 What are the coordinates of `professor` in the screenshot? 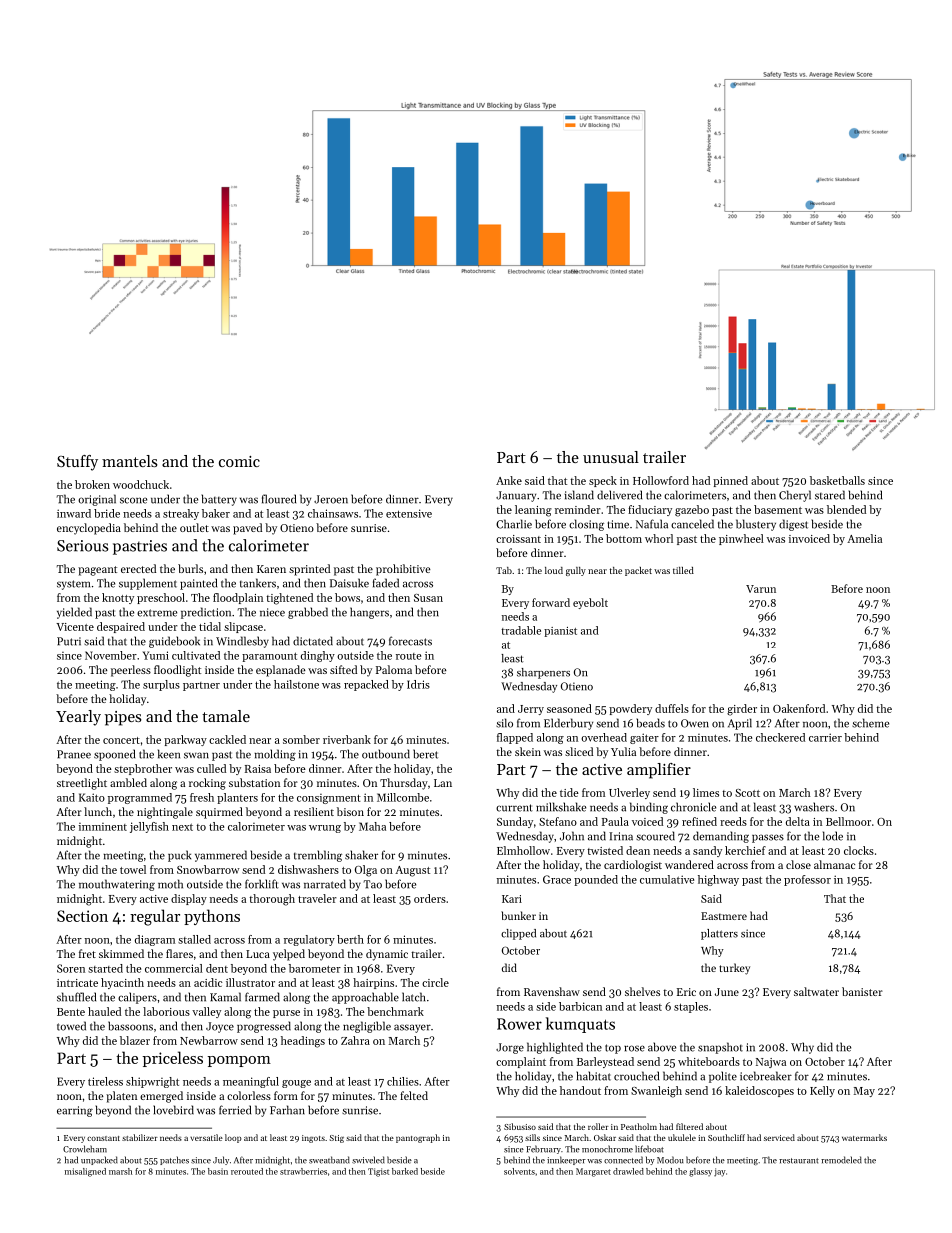 It's located at (807, 880).
